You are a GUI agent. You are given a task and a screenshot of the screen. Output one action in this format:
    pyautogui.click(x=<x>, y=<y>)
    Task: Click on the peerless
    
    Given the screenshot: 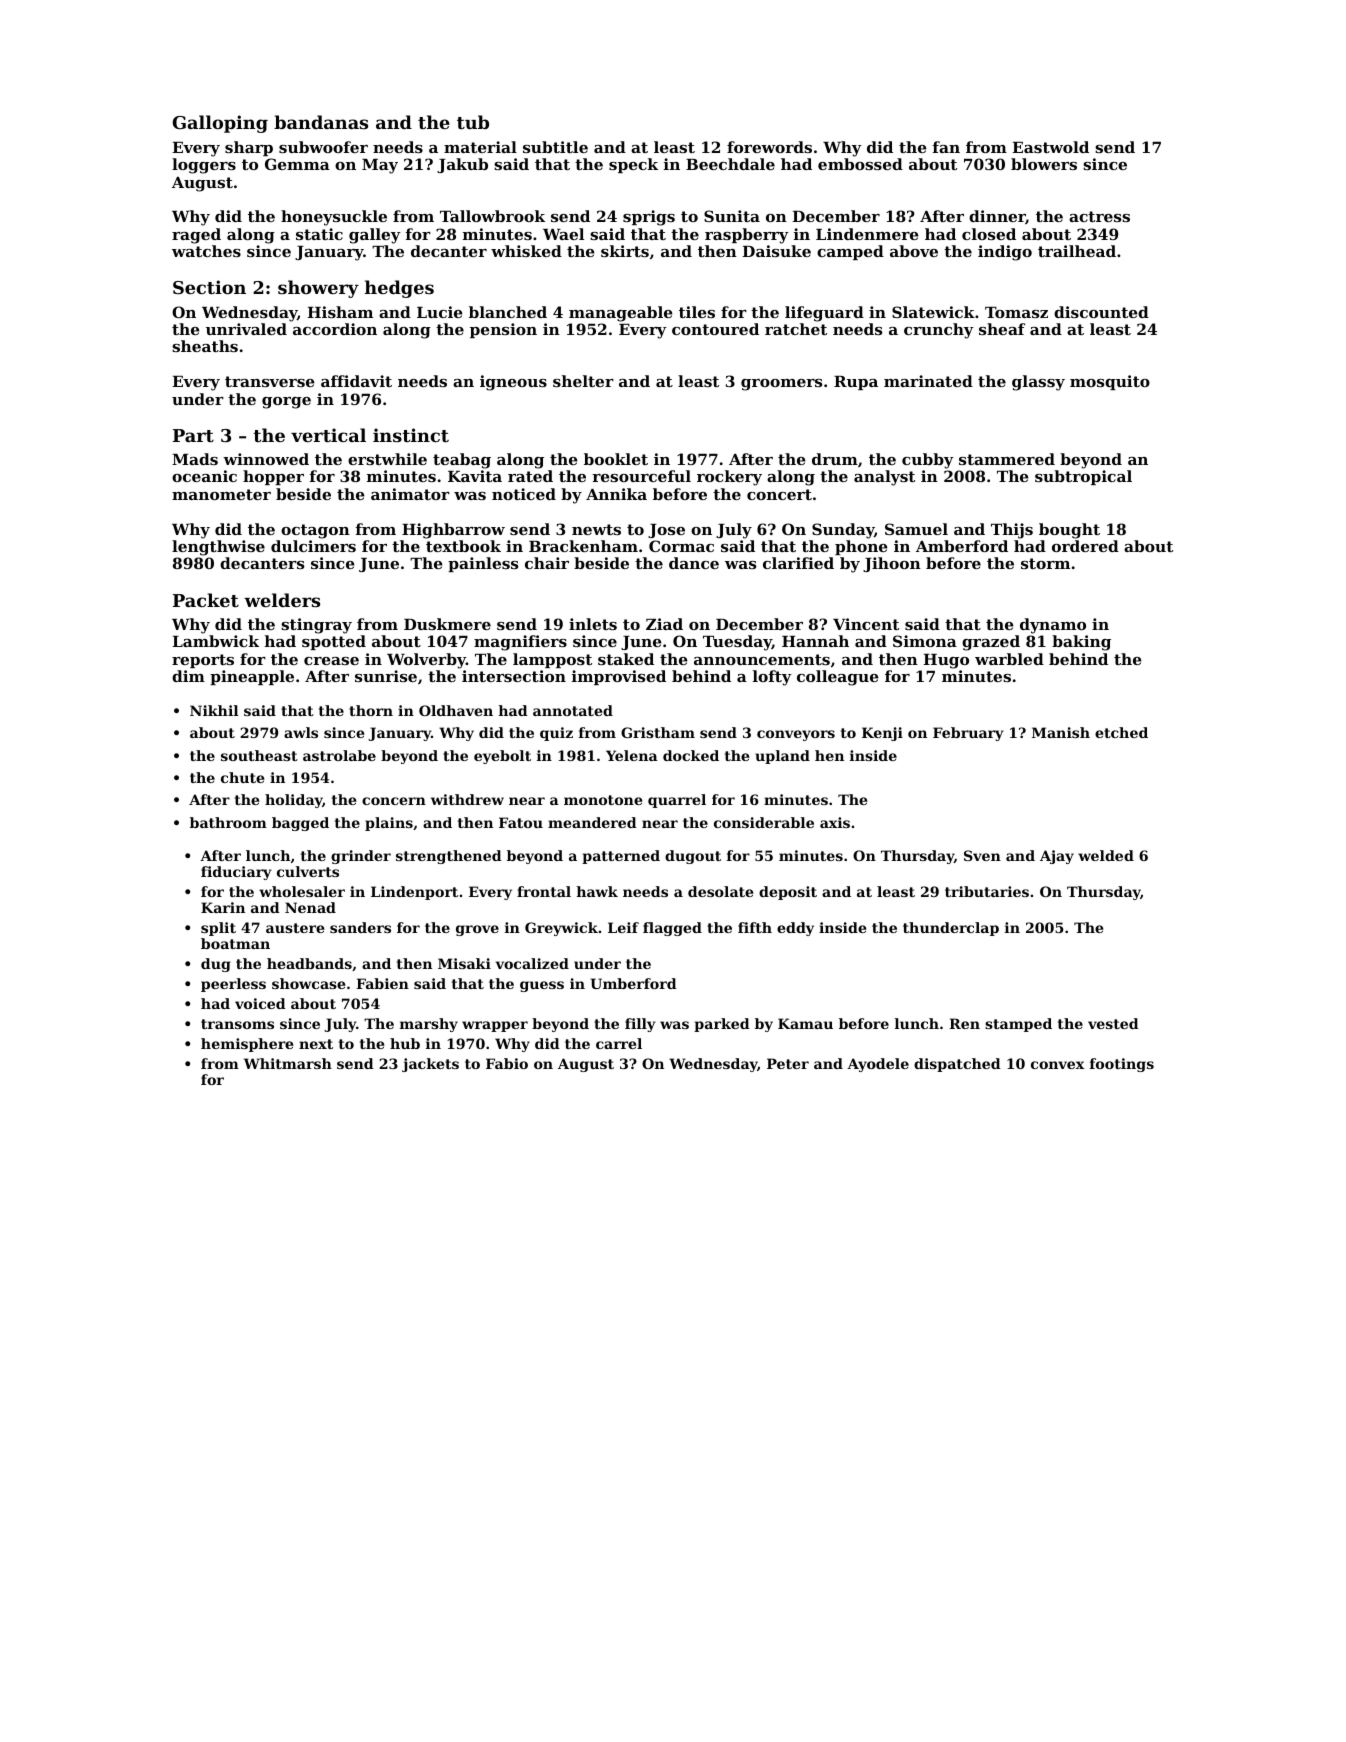 What is the action you would take?
    pyautogui.click(x=233, y=985)
